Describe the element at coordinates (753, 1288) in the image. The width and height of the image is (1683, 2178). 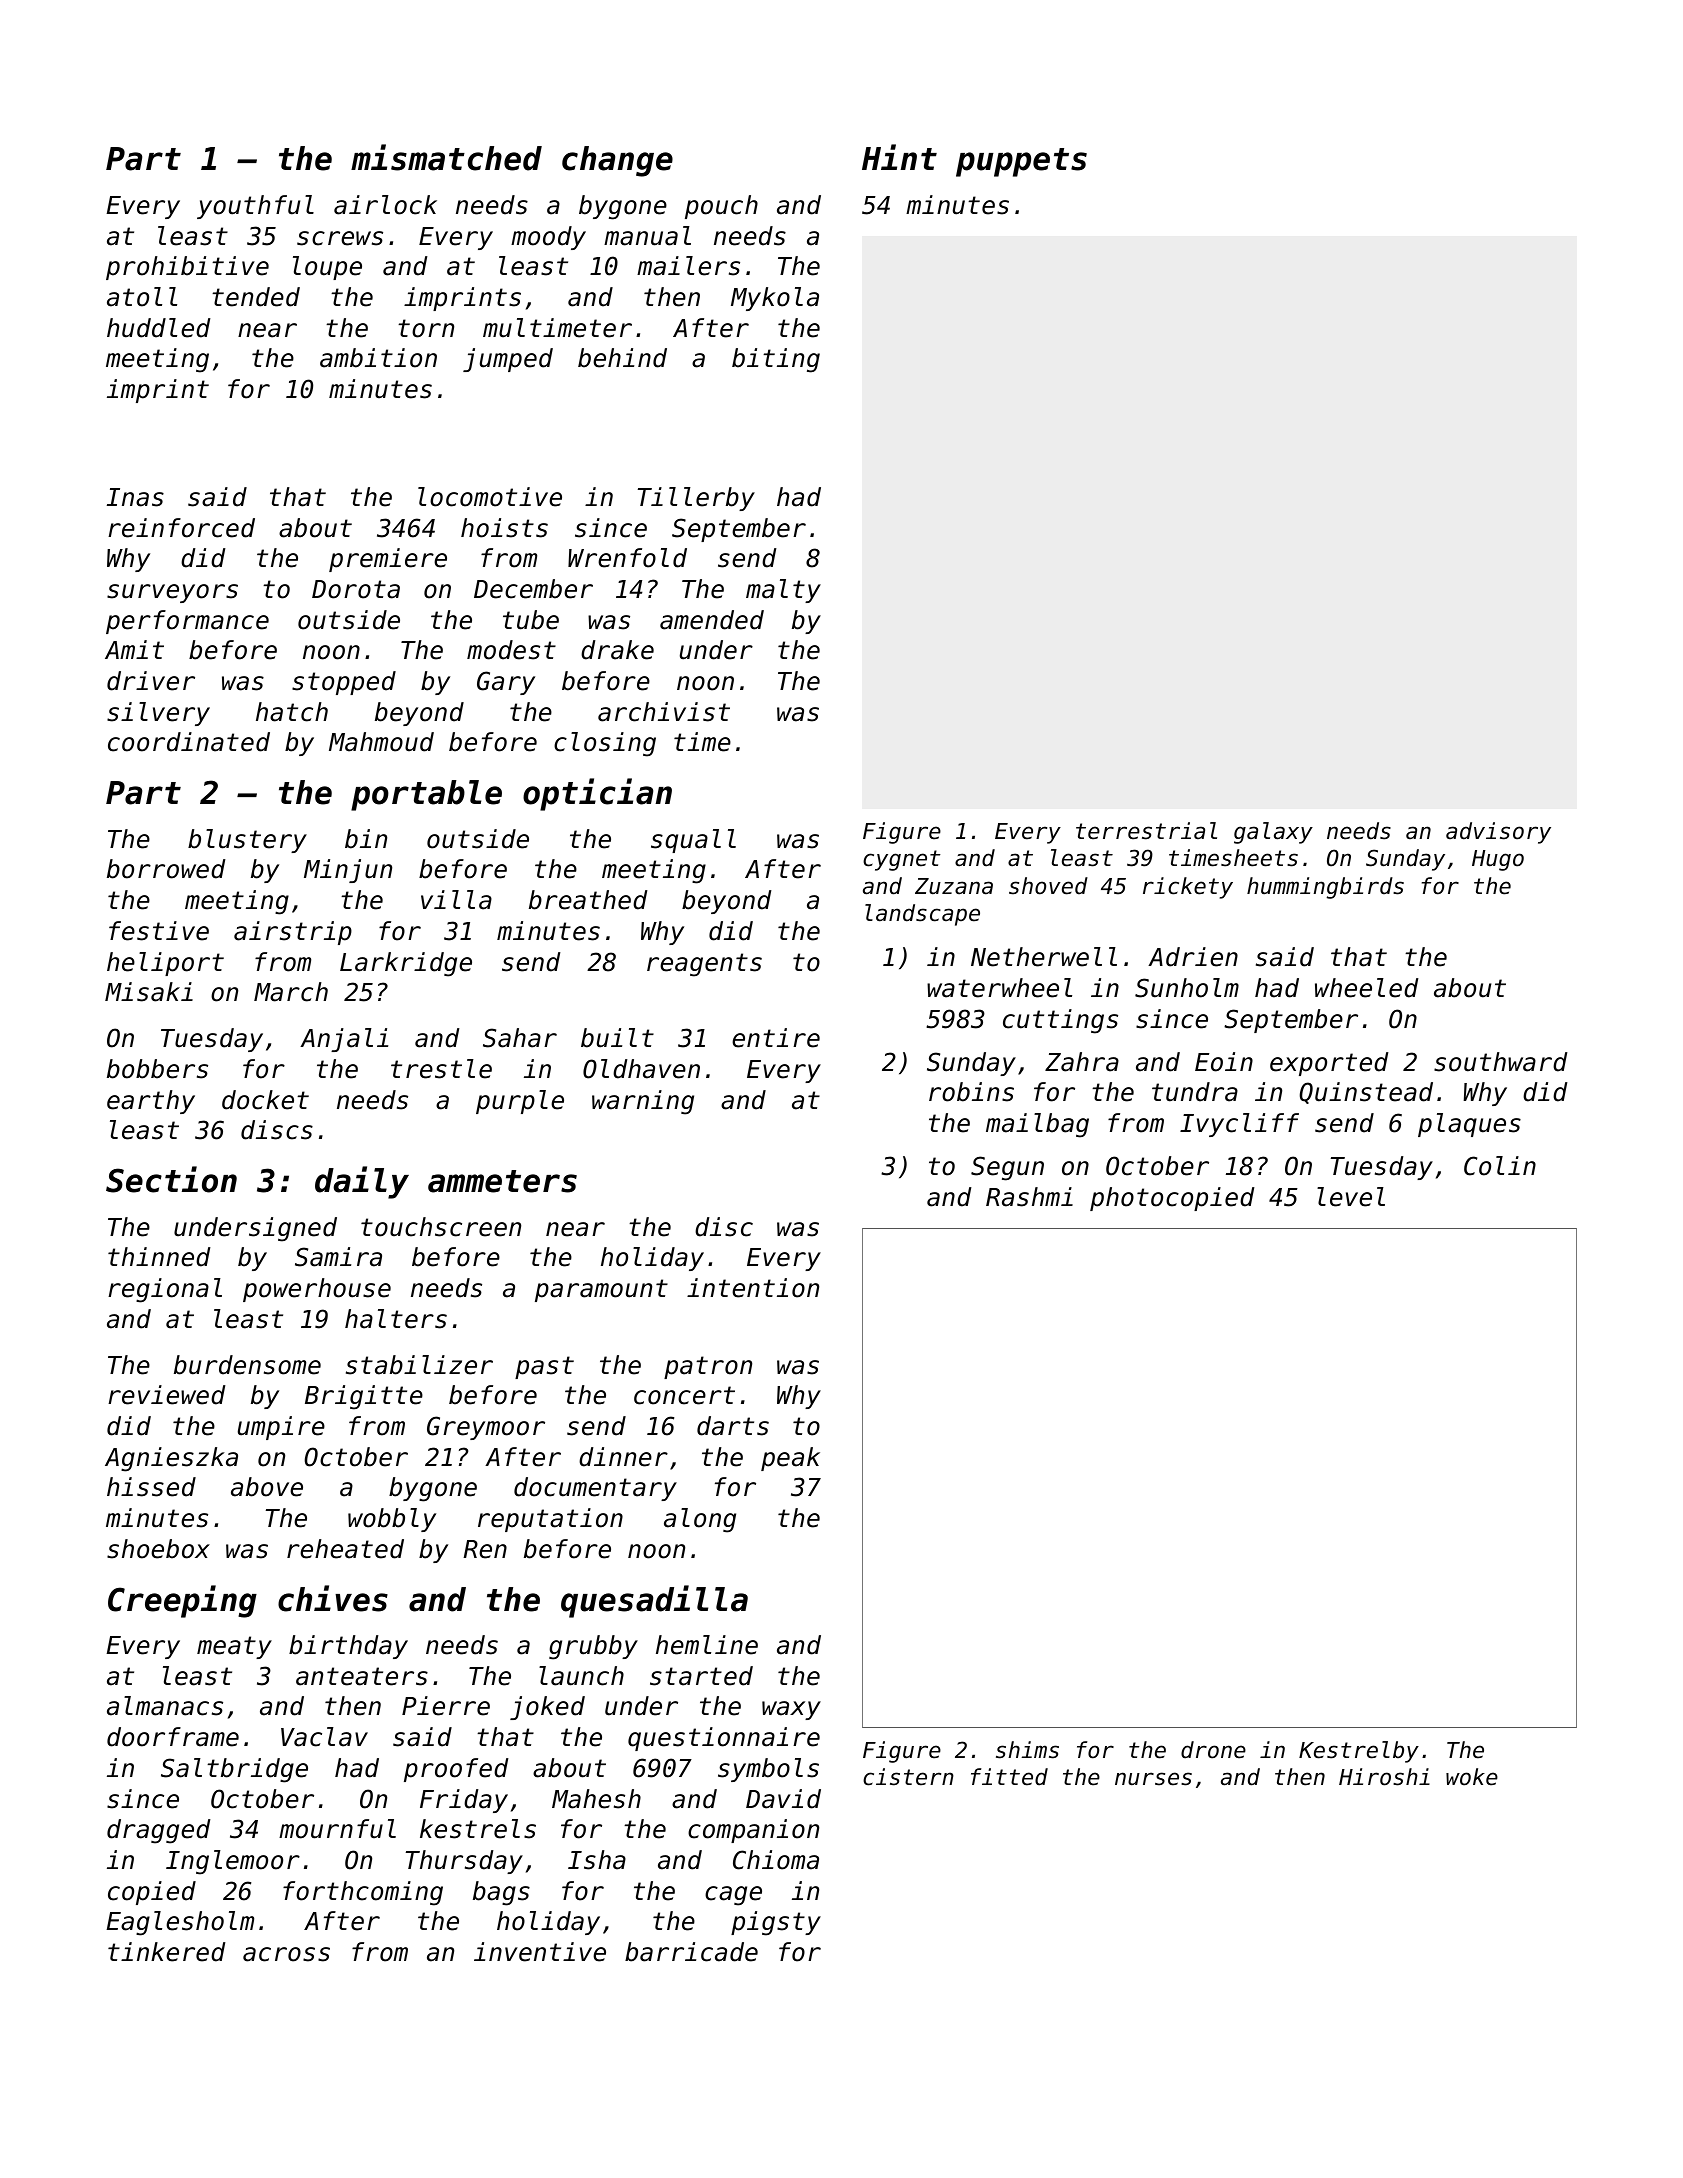
I see `intention` at that location.
